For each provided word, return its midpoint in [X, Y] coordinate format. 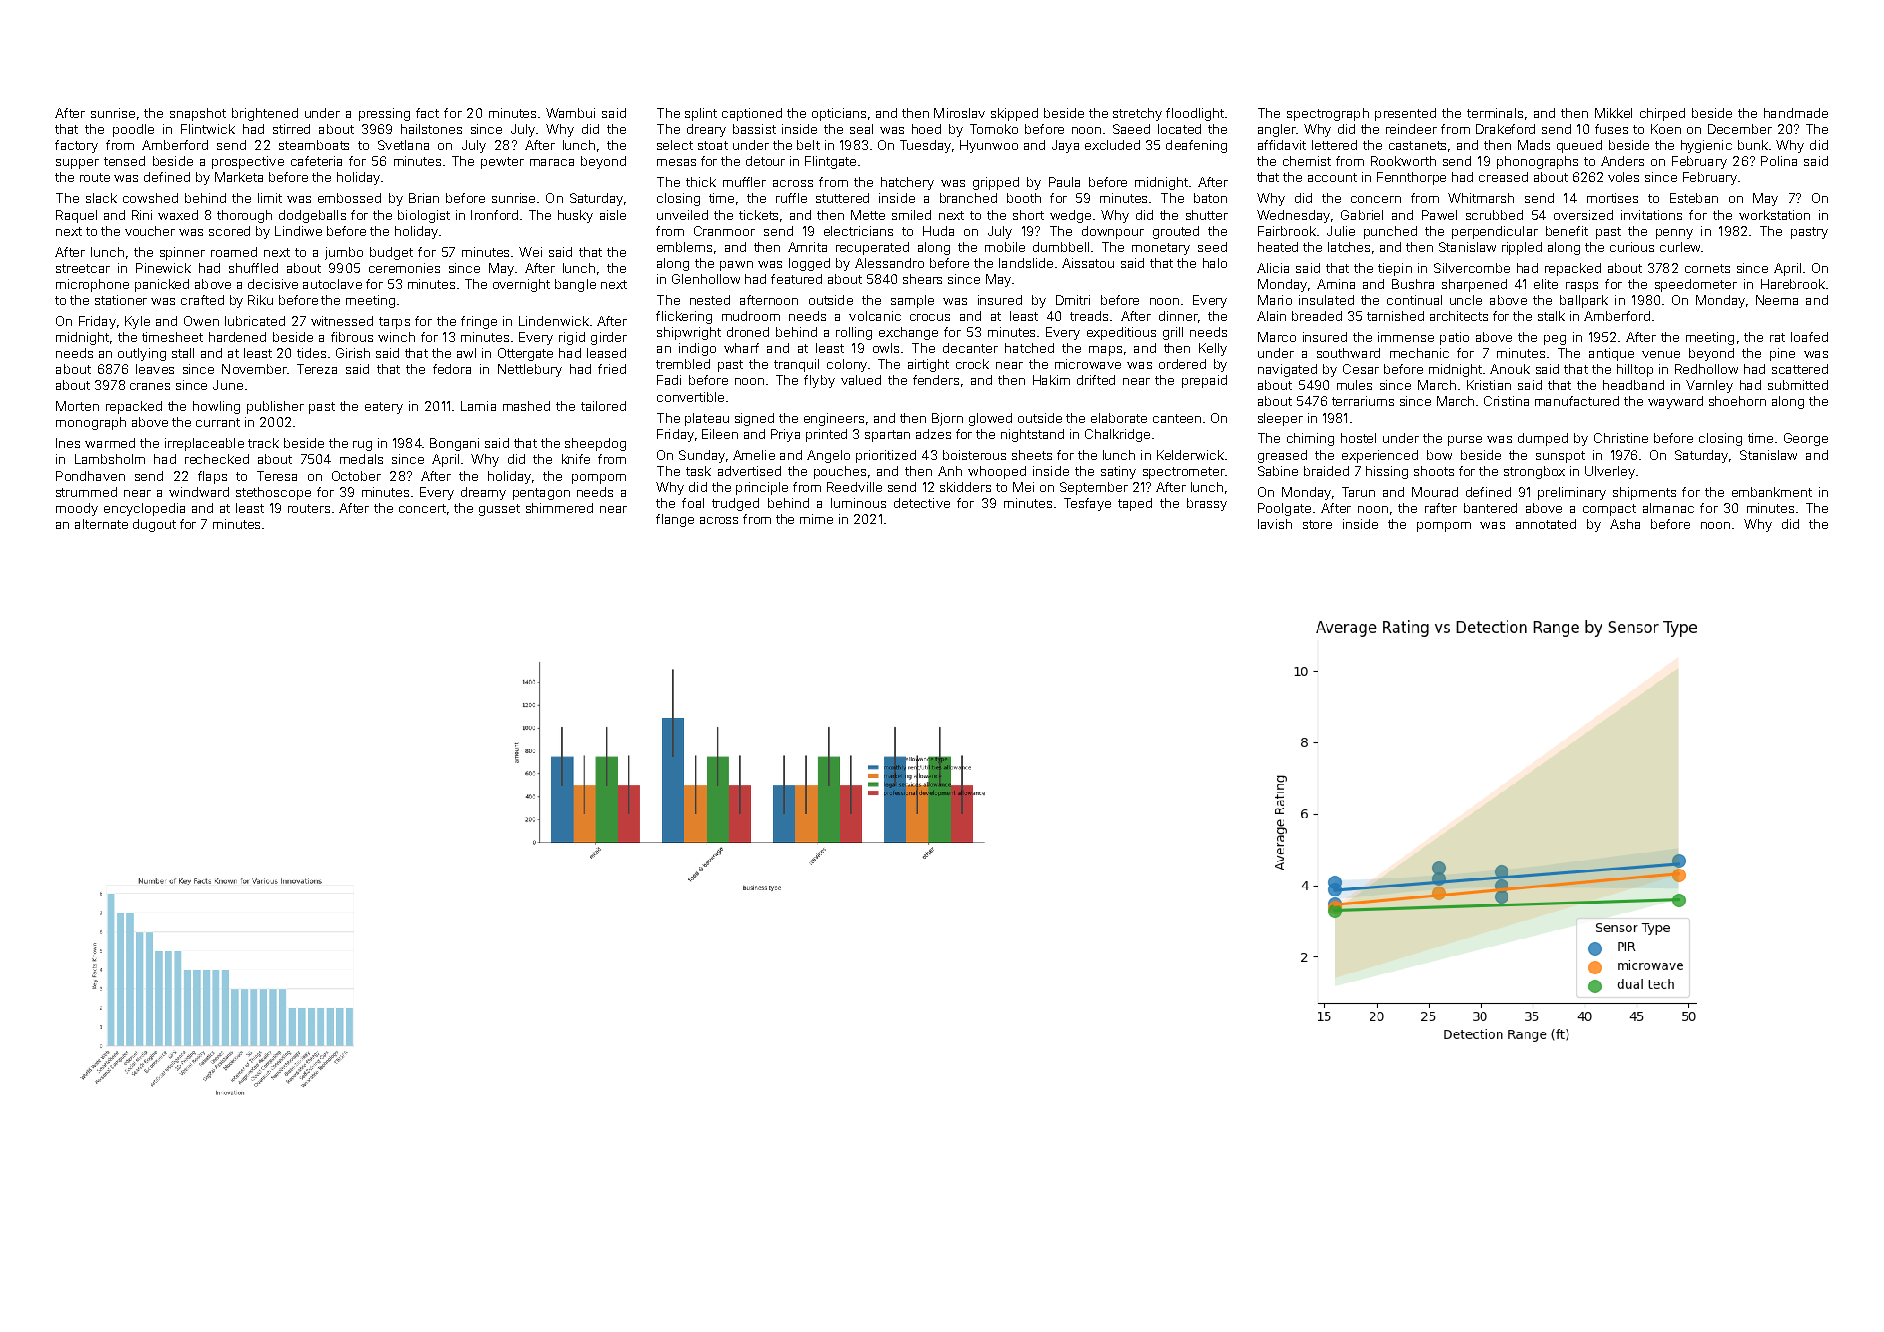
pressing [384, 114]
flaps [212, 477]
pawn [736, 266]
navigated [1287, 370]
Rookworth [1403, 161]
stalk [1551, 316]
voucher [150, 231]
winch [396, 337]
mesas [676, 162]
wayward [1675, 402]
